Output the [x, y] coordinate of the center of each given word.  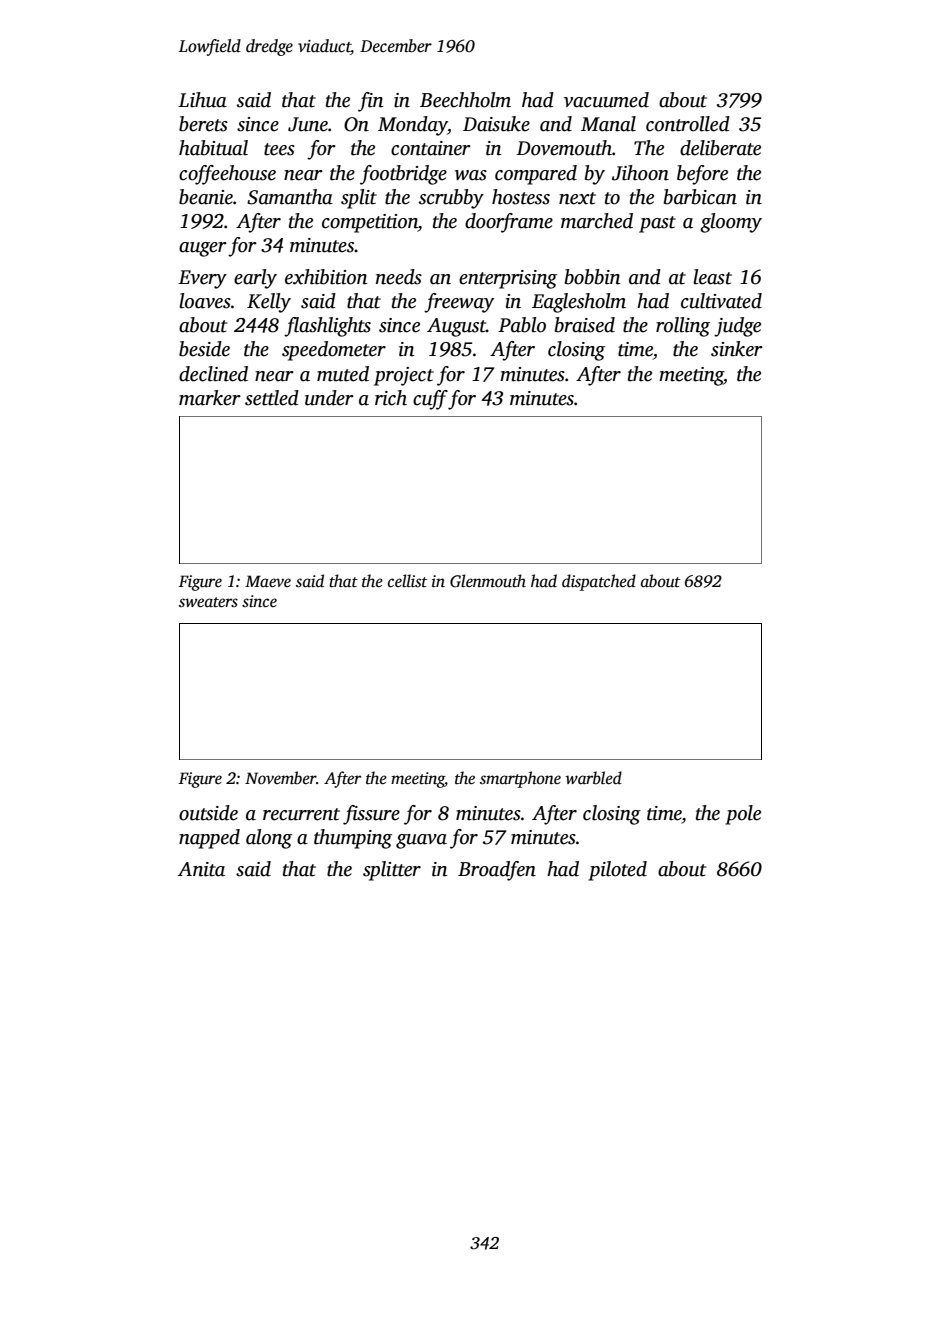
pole [743, 815]
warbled [594, 778]
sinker [737, 349]
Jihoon [640, 173]
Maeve [268, 581]
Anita [201, 869]
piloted [617, 871]
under [329, 398]
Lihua [202, 100]
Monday [413, 126]
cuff [430, 400]
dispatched [599, 582]
